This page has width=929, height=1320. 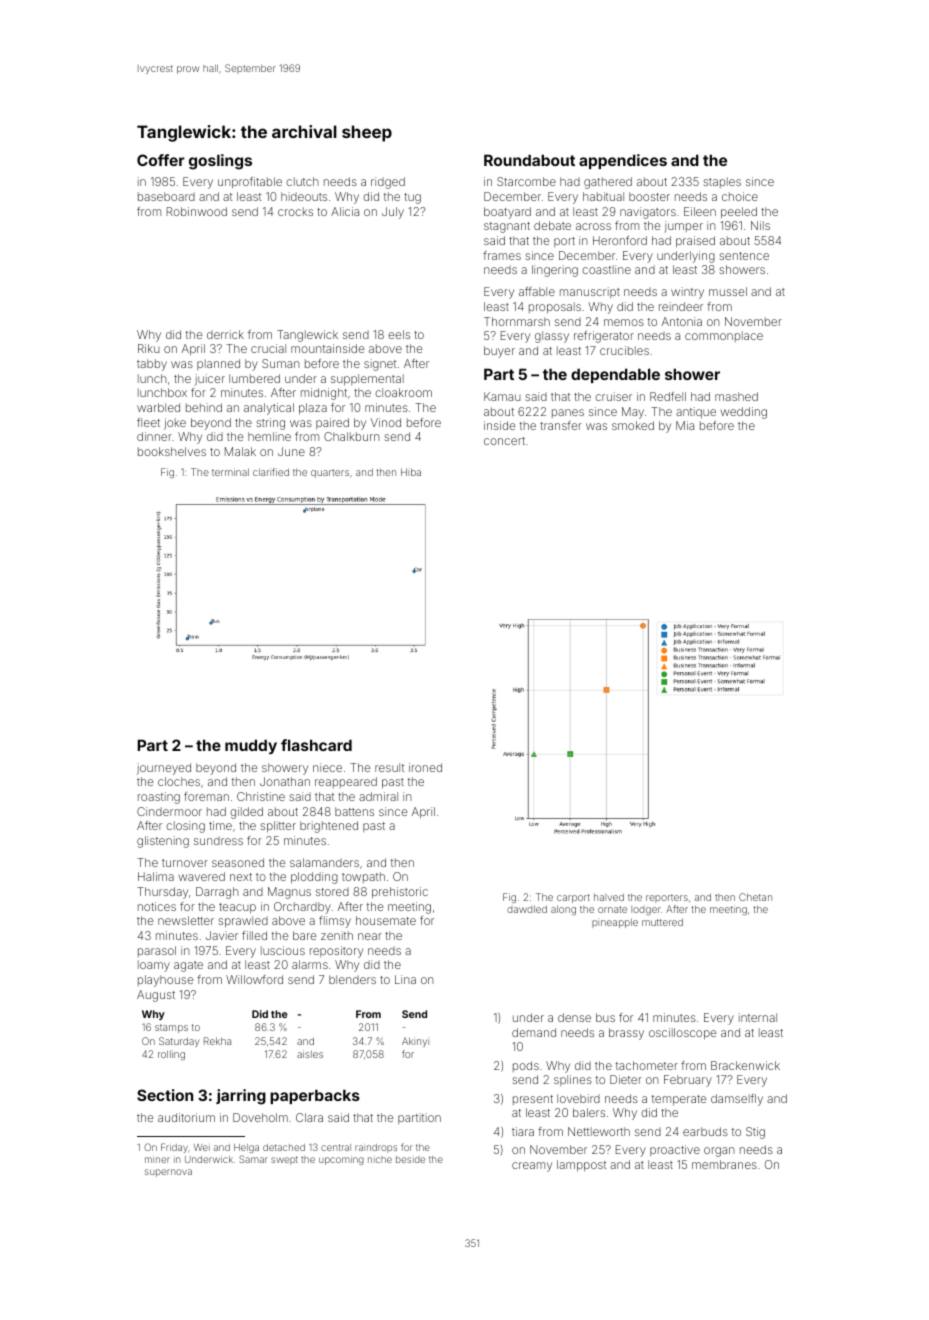 I want to click on quarters, so click(x=330, y=473).
